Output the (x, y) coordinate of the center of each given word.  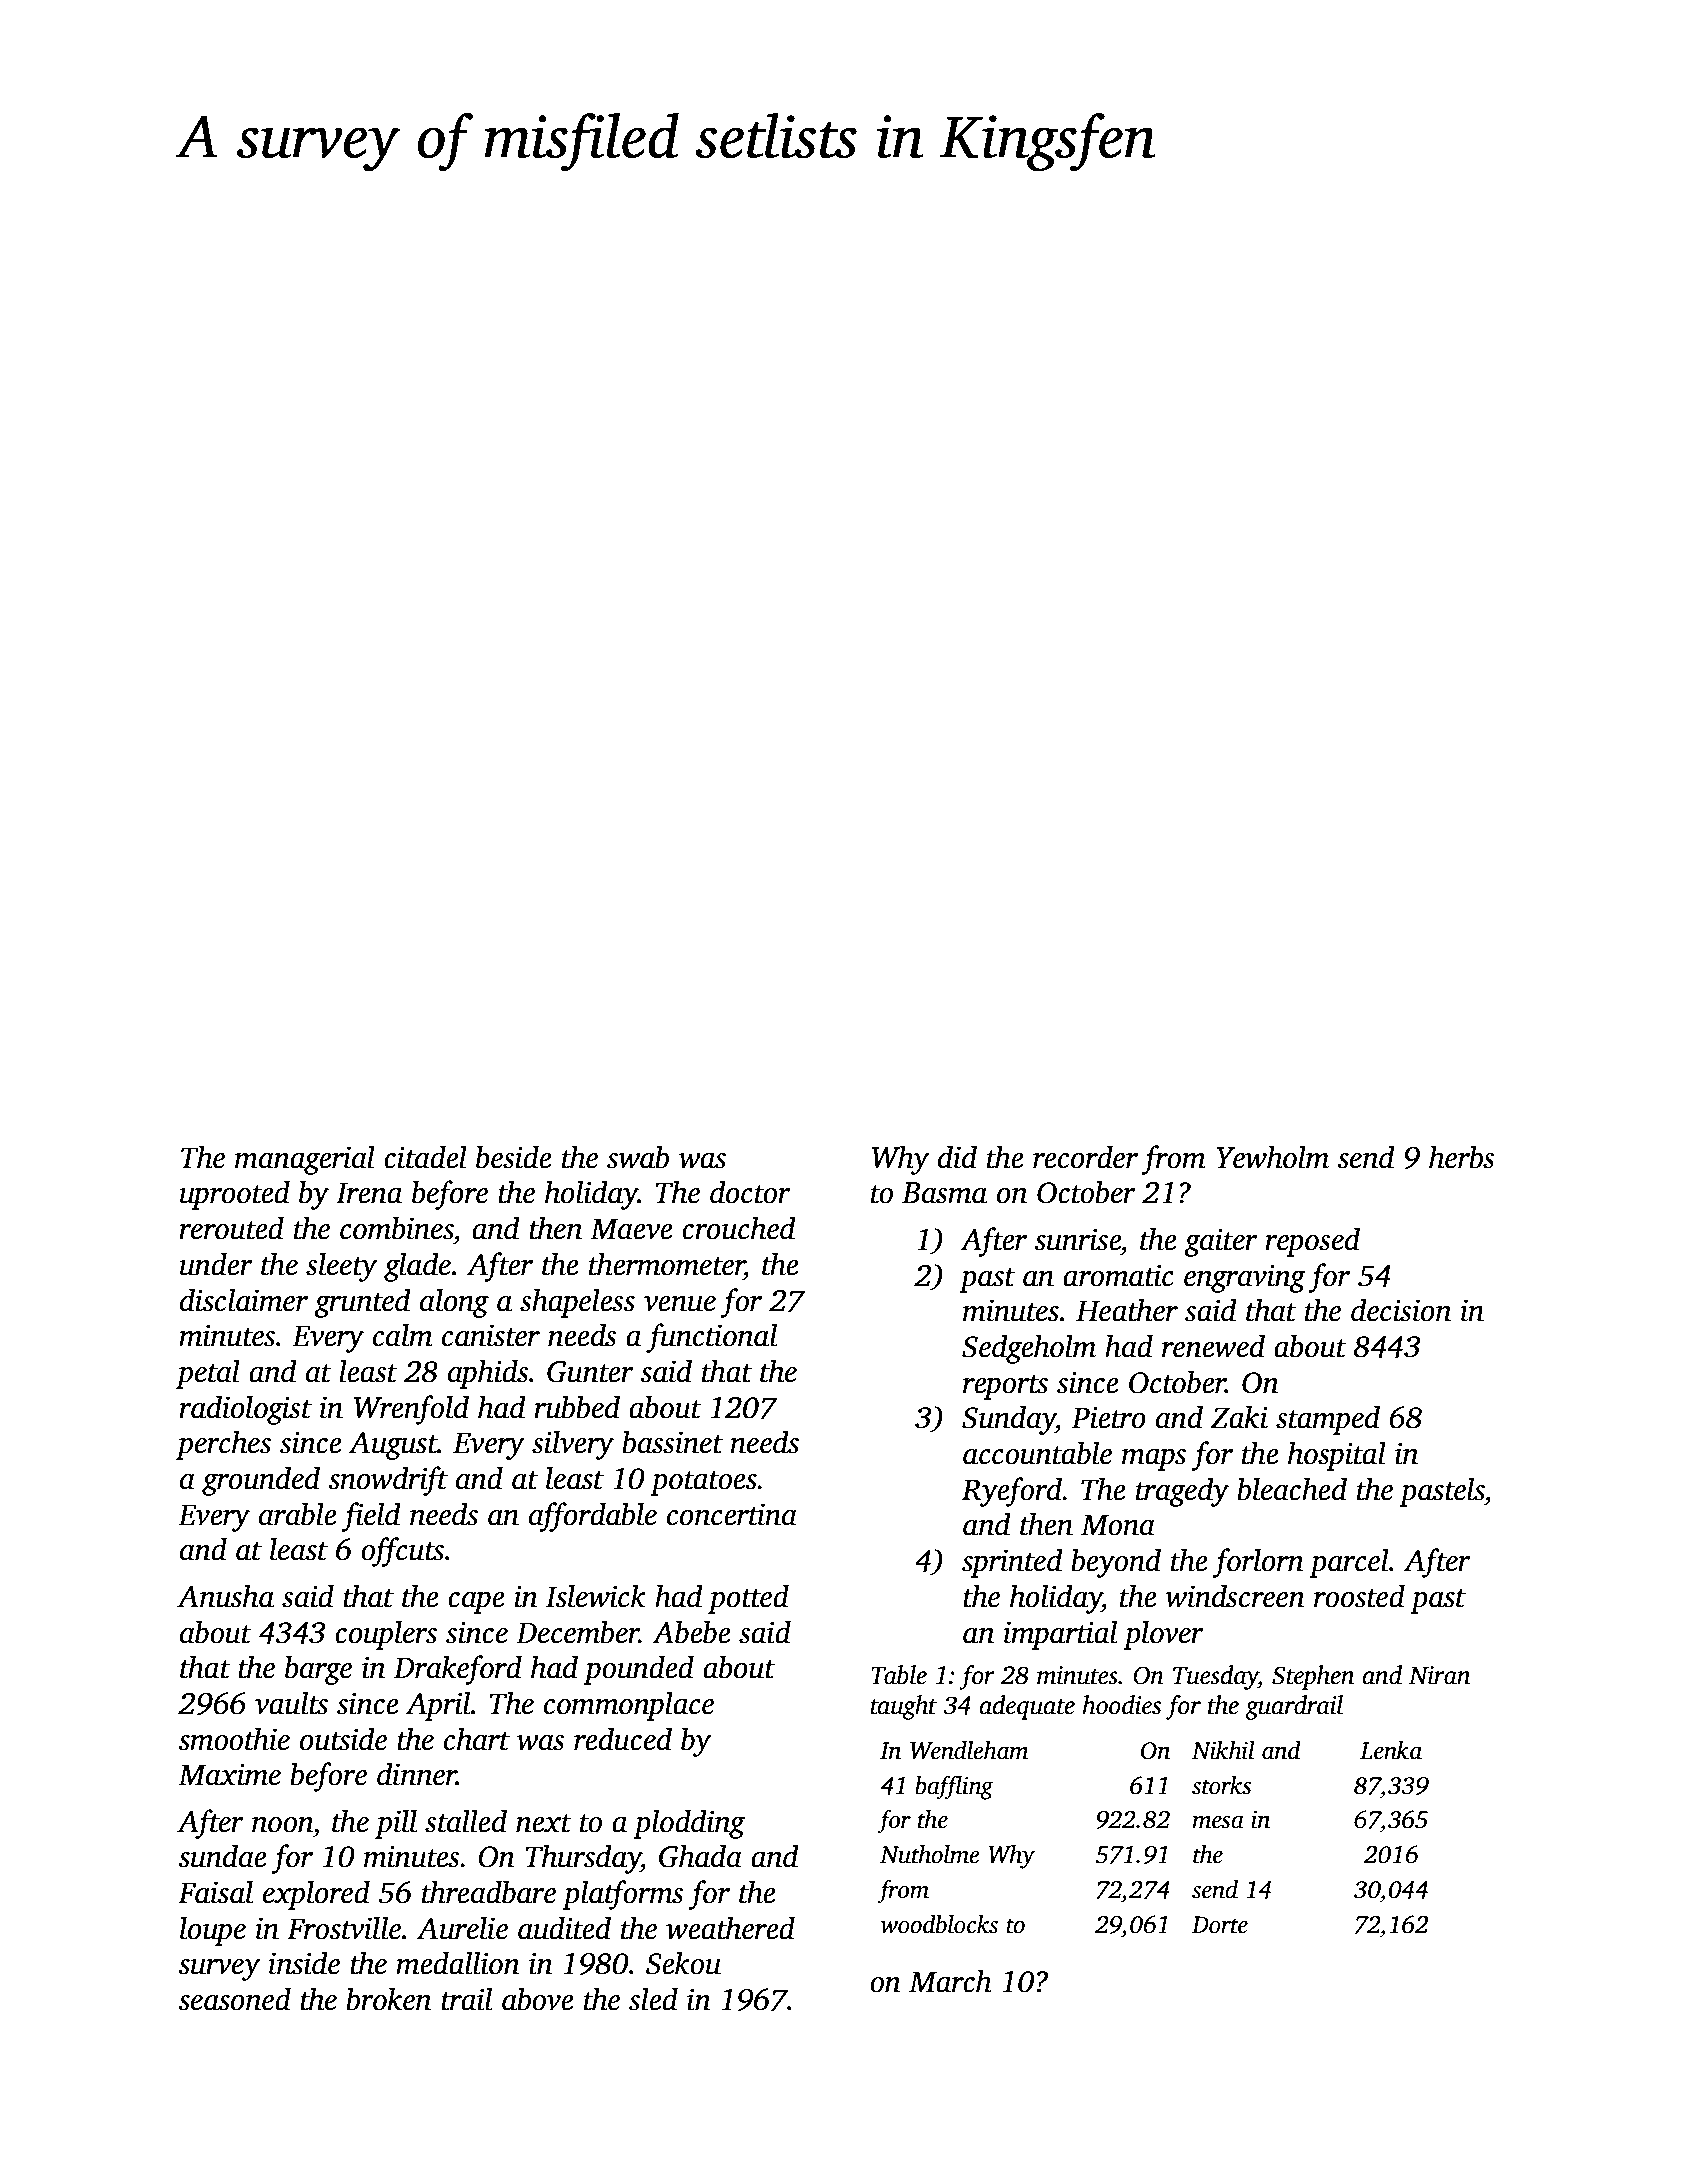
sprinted (1012, 1563)
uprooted (235, 1195)
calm (403, 1335)
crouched (739, 1228)
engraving (1245, 1279)
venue (680, 1304)
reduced (623, 1739)
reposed (1312, 1242)
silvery (573, 1445)
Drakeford (458, 1670)
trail (466, 1999)
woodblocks (939, 1924)
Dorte (1220, 1925)
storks (1221, 1785)
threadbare (489, 1892)
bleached (1292, 1489)
